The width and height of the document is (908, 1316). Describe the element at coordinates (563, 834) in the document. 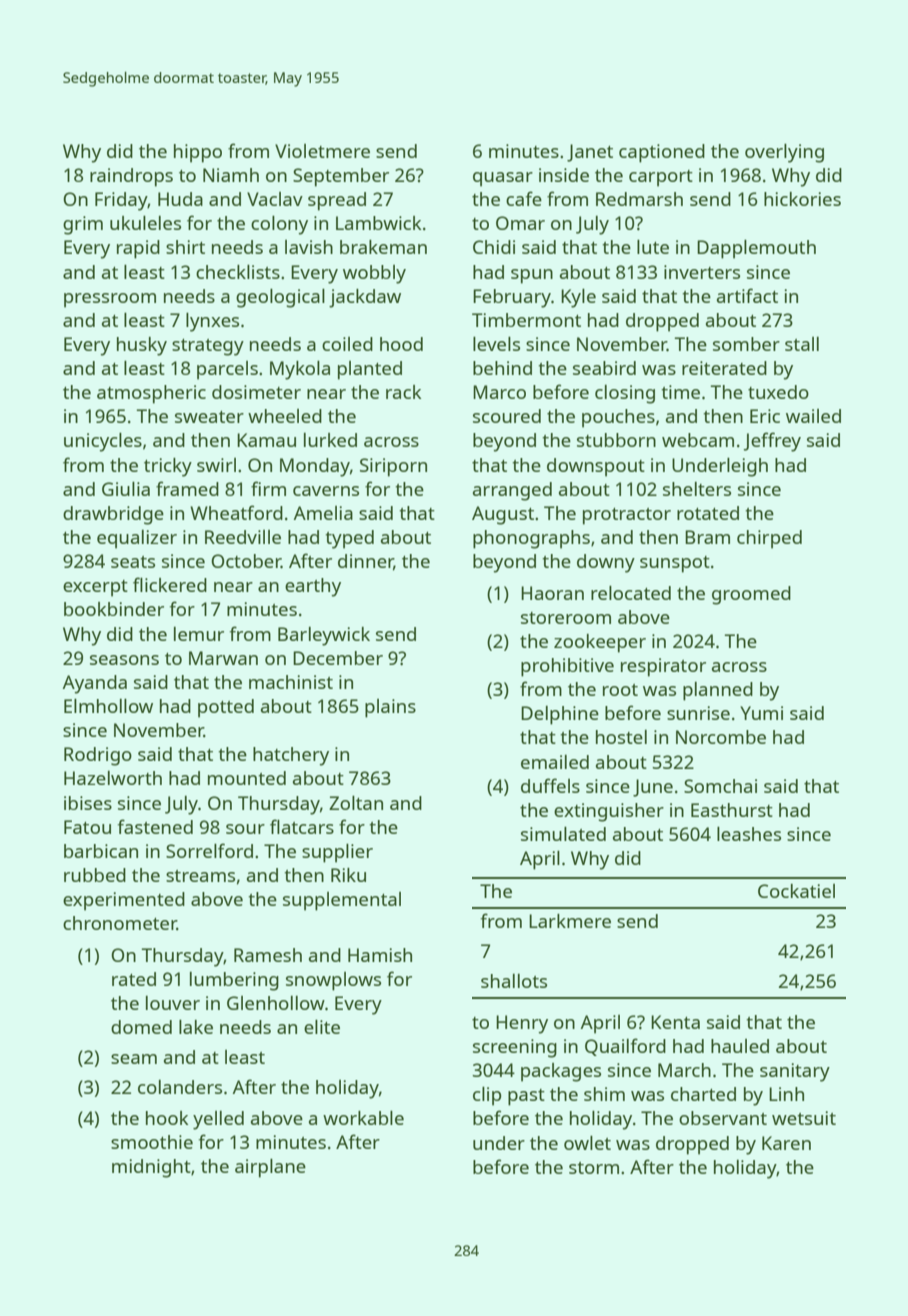

I see `simulated` at that location.
